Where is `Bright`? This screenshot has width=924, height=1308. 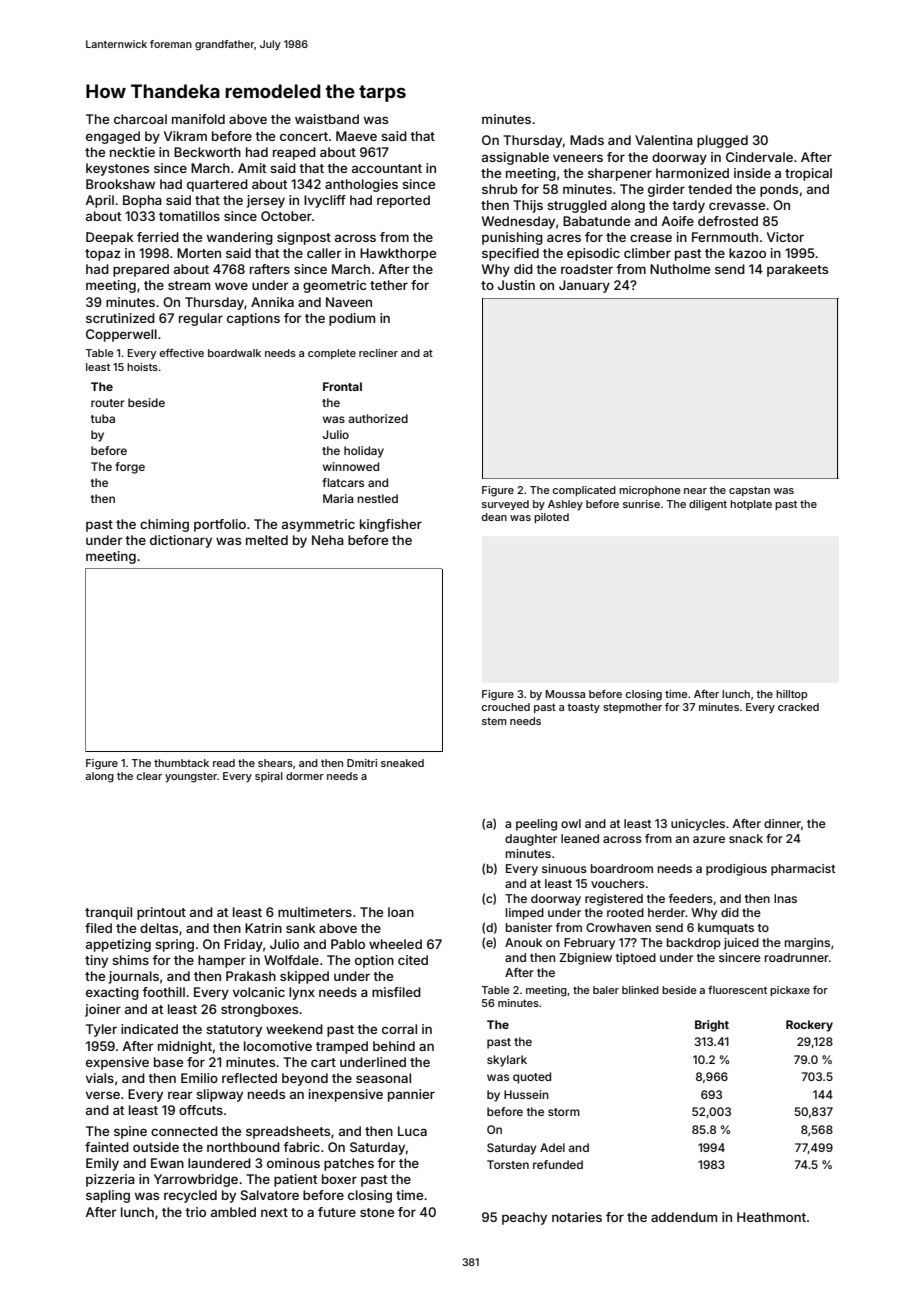
Bright is located at coordinates (712, 1026).
